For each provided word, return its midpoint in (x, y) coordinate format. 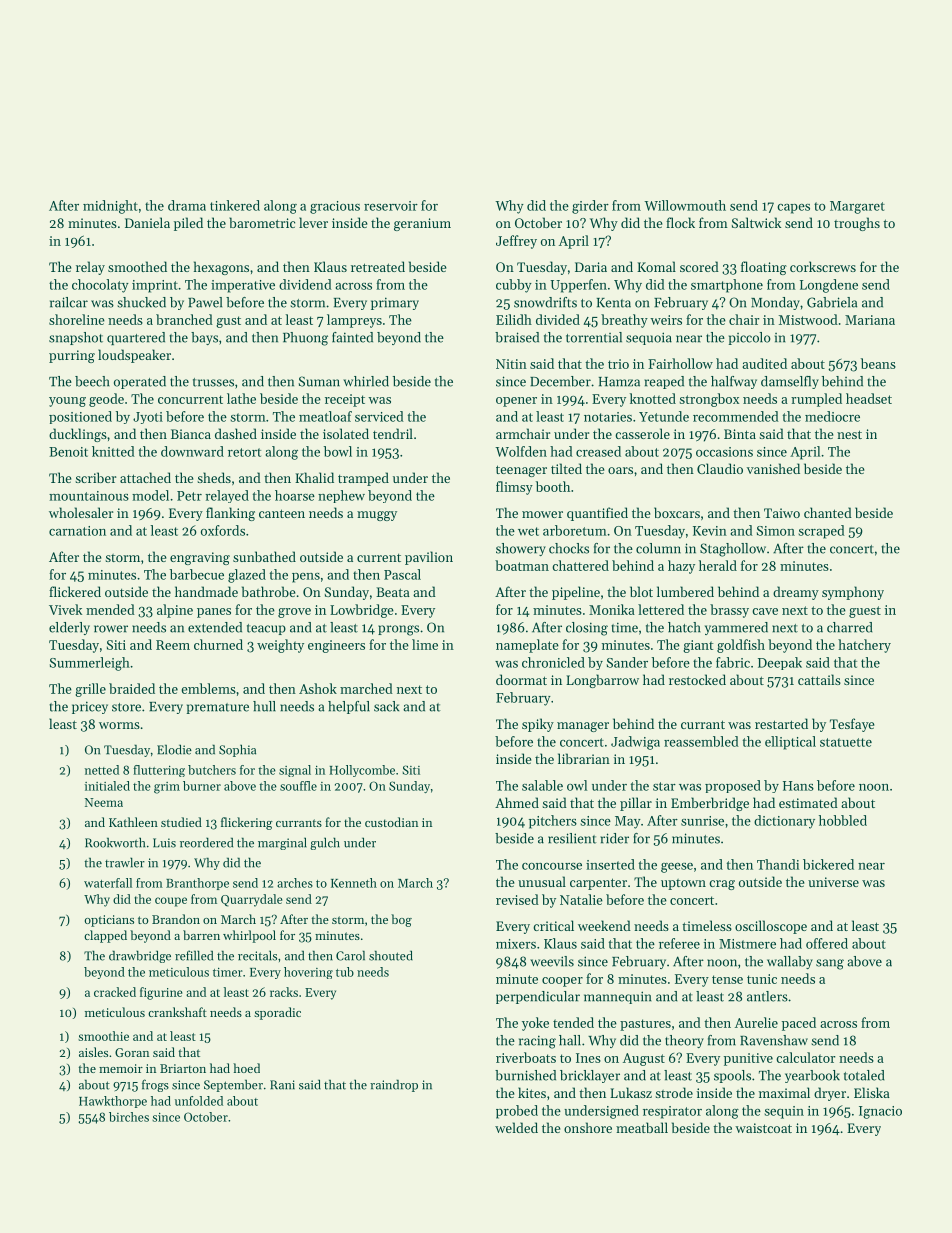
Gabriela (832, 302)
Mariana (870, 320)
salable (542, 785)
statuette (846, 742)
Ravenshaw (774, 1040)
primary (395, 303)
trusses (213, 382)
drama (187, 205)
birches (129, 1117)
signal (295, 771)
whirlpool (249, 936)
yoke (535, 1024)
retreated (378, 266)
